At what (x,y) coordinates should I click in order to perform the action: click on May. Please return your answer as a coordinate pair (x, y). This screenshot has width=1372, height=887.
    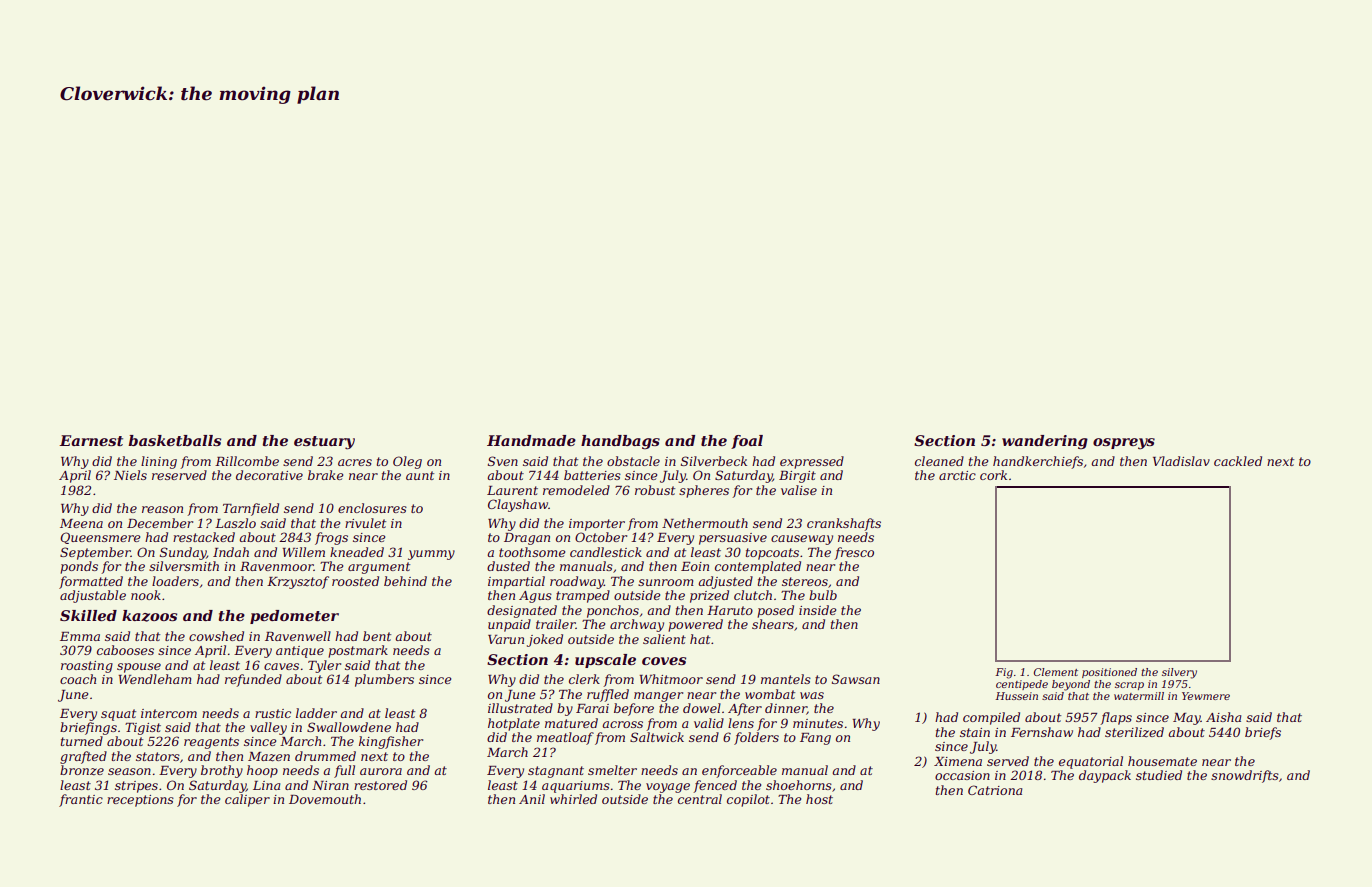
    Looking at the image, I should click on (1187, 719).
